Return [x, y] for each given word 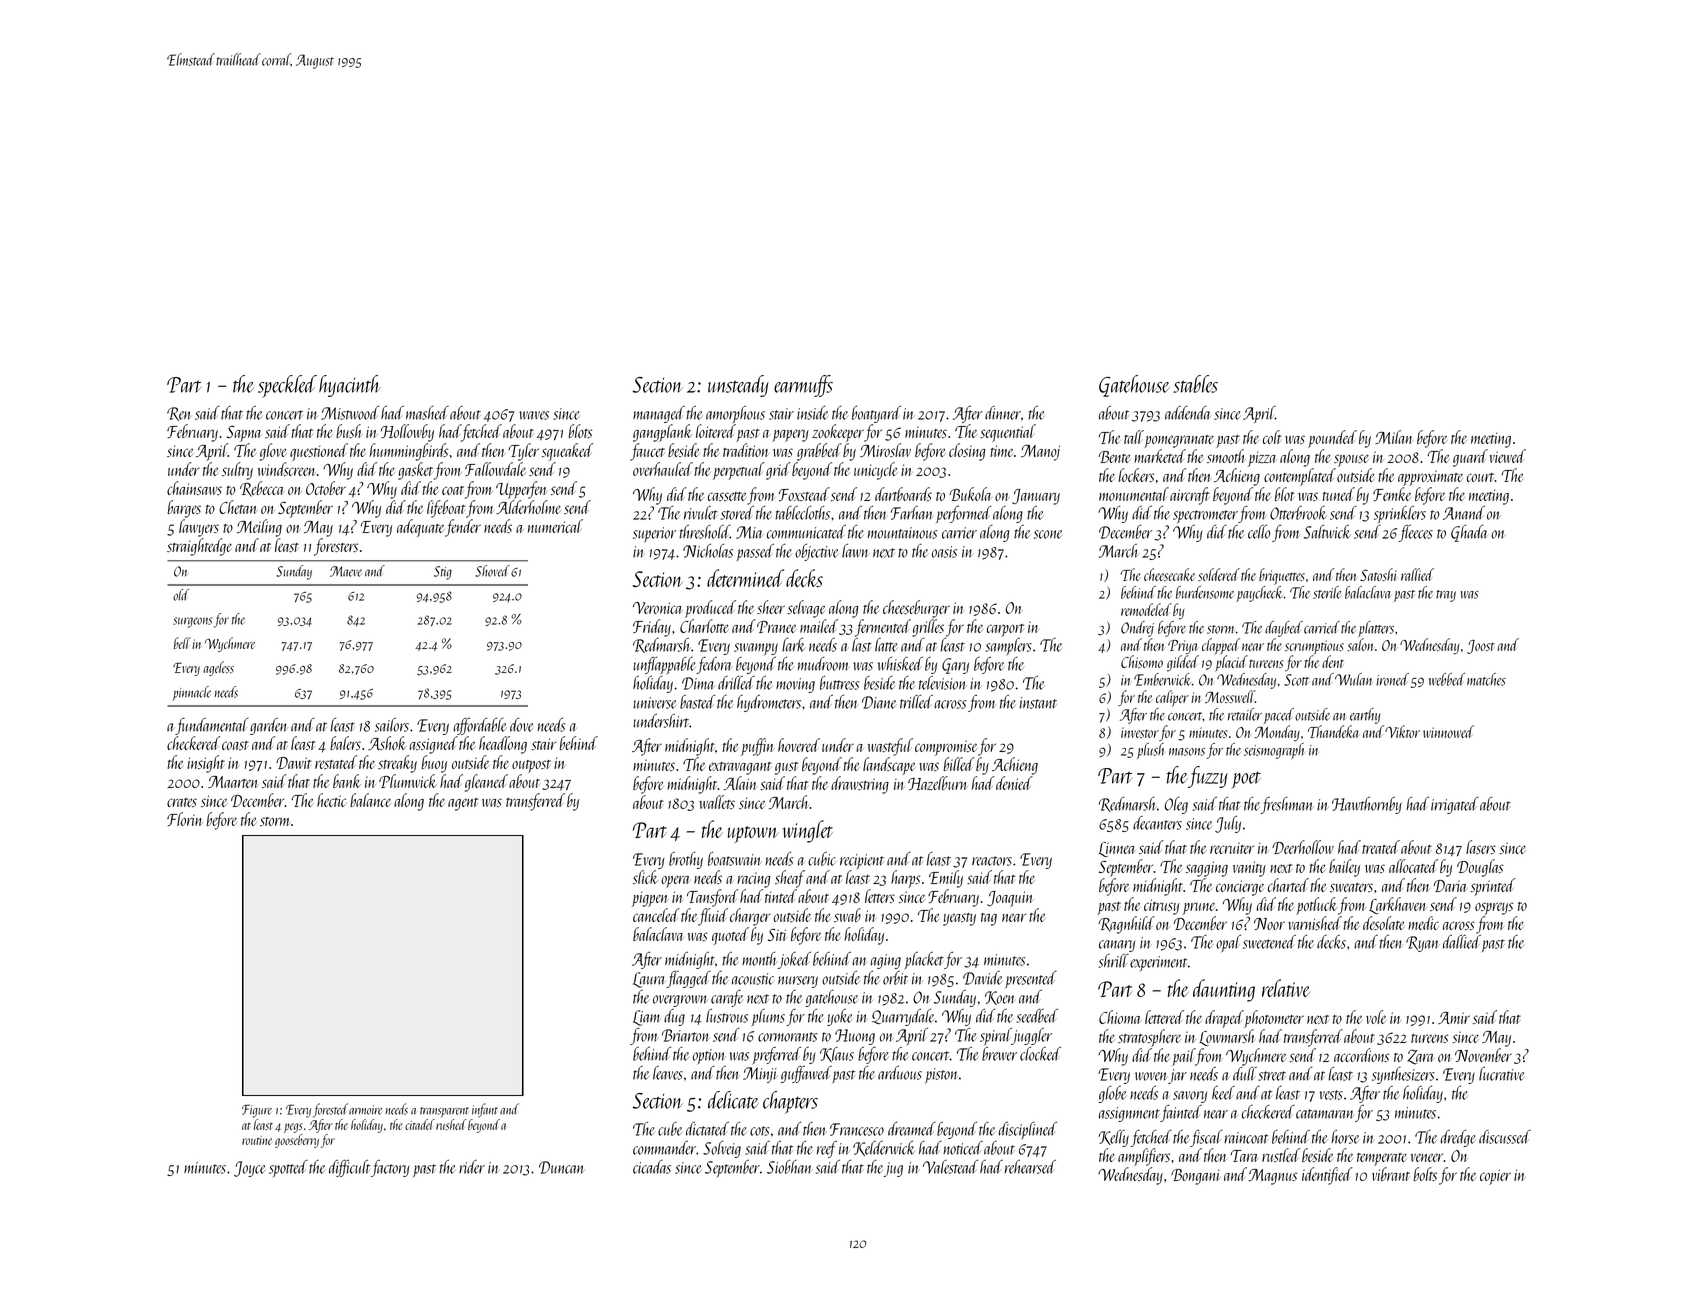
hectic [331, 800]
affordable [479, 726]
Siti [777, 935]
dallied [1462, 942]
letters [880, 896]
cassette [727, 496]
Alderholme [528, 507]
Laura [648, 980]
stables [1195, 384]
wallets [717, 802]
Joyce [249, 1169]
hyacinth [350, 386]
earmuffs [803, 386]
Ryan [1422, 944]
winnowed [1448, 731]
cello [1259, 532]
